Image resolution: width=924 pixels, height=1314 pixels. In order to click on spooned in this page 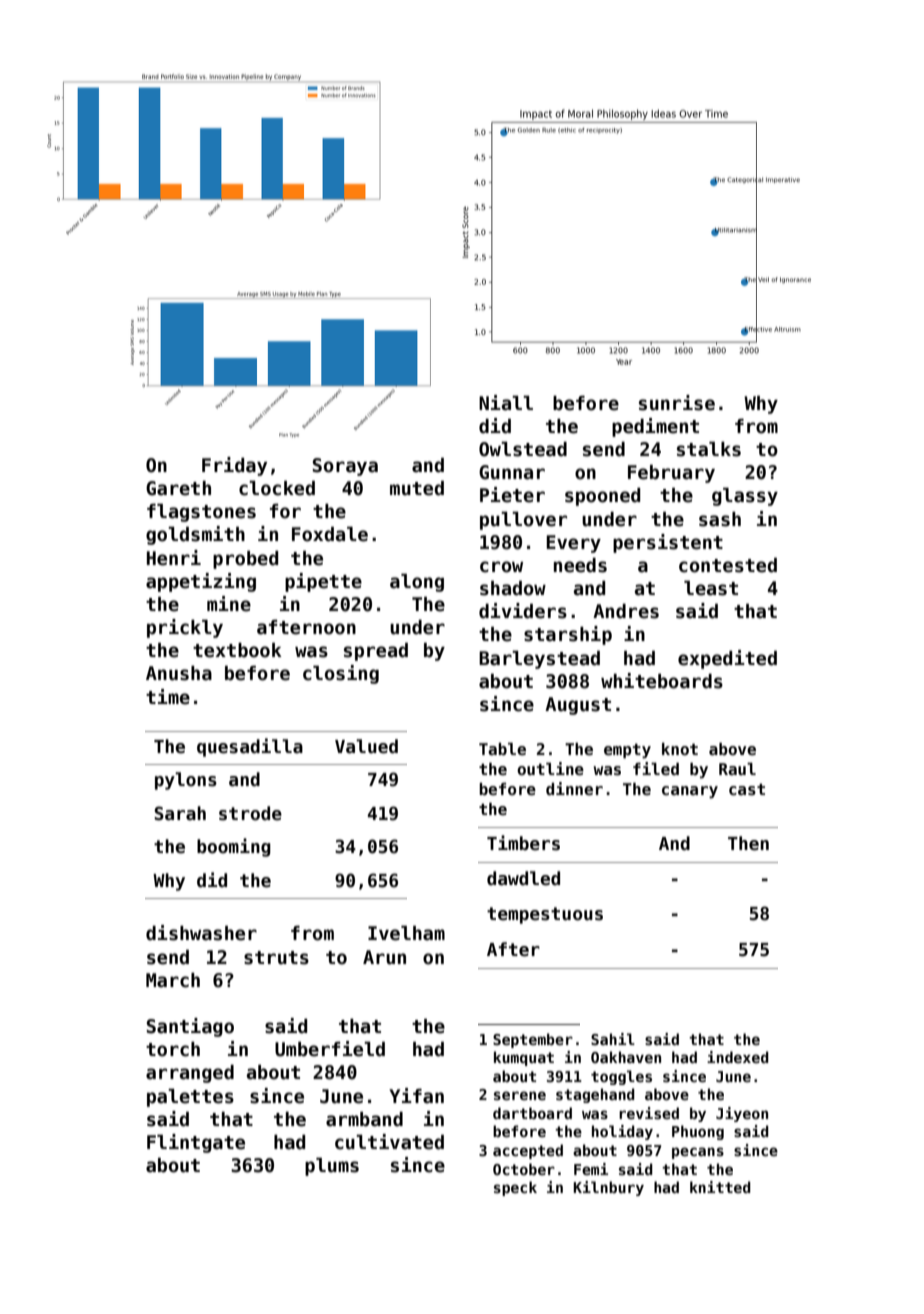, I will do `click(602, 497)`.
